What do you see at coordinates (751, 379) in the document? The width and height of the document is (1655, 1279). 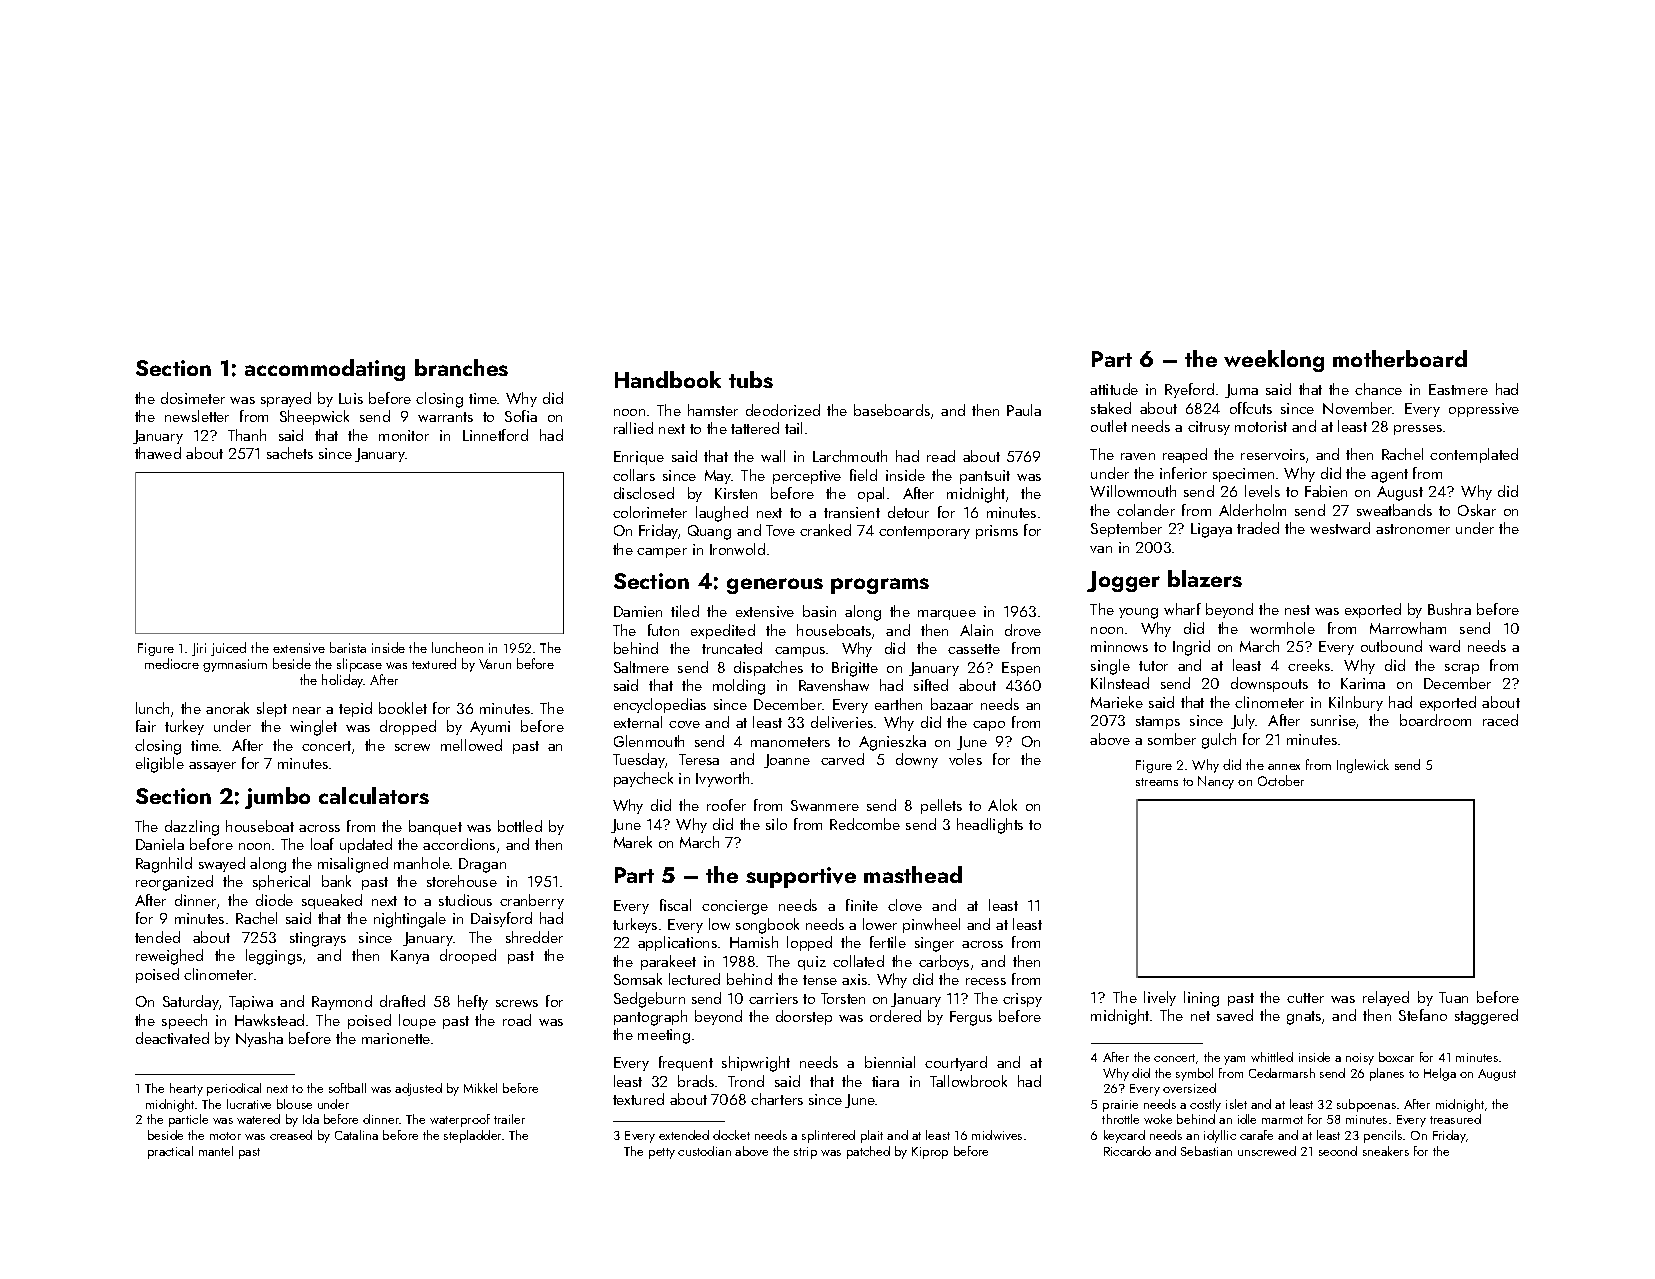 I see `tubs` at bounding box center [751, 379].
